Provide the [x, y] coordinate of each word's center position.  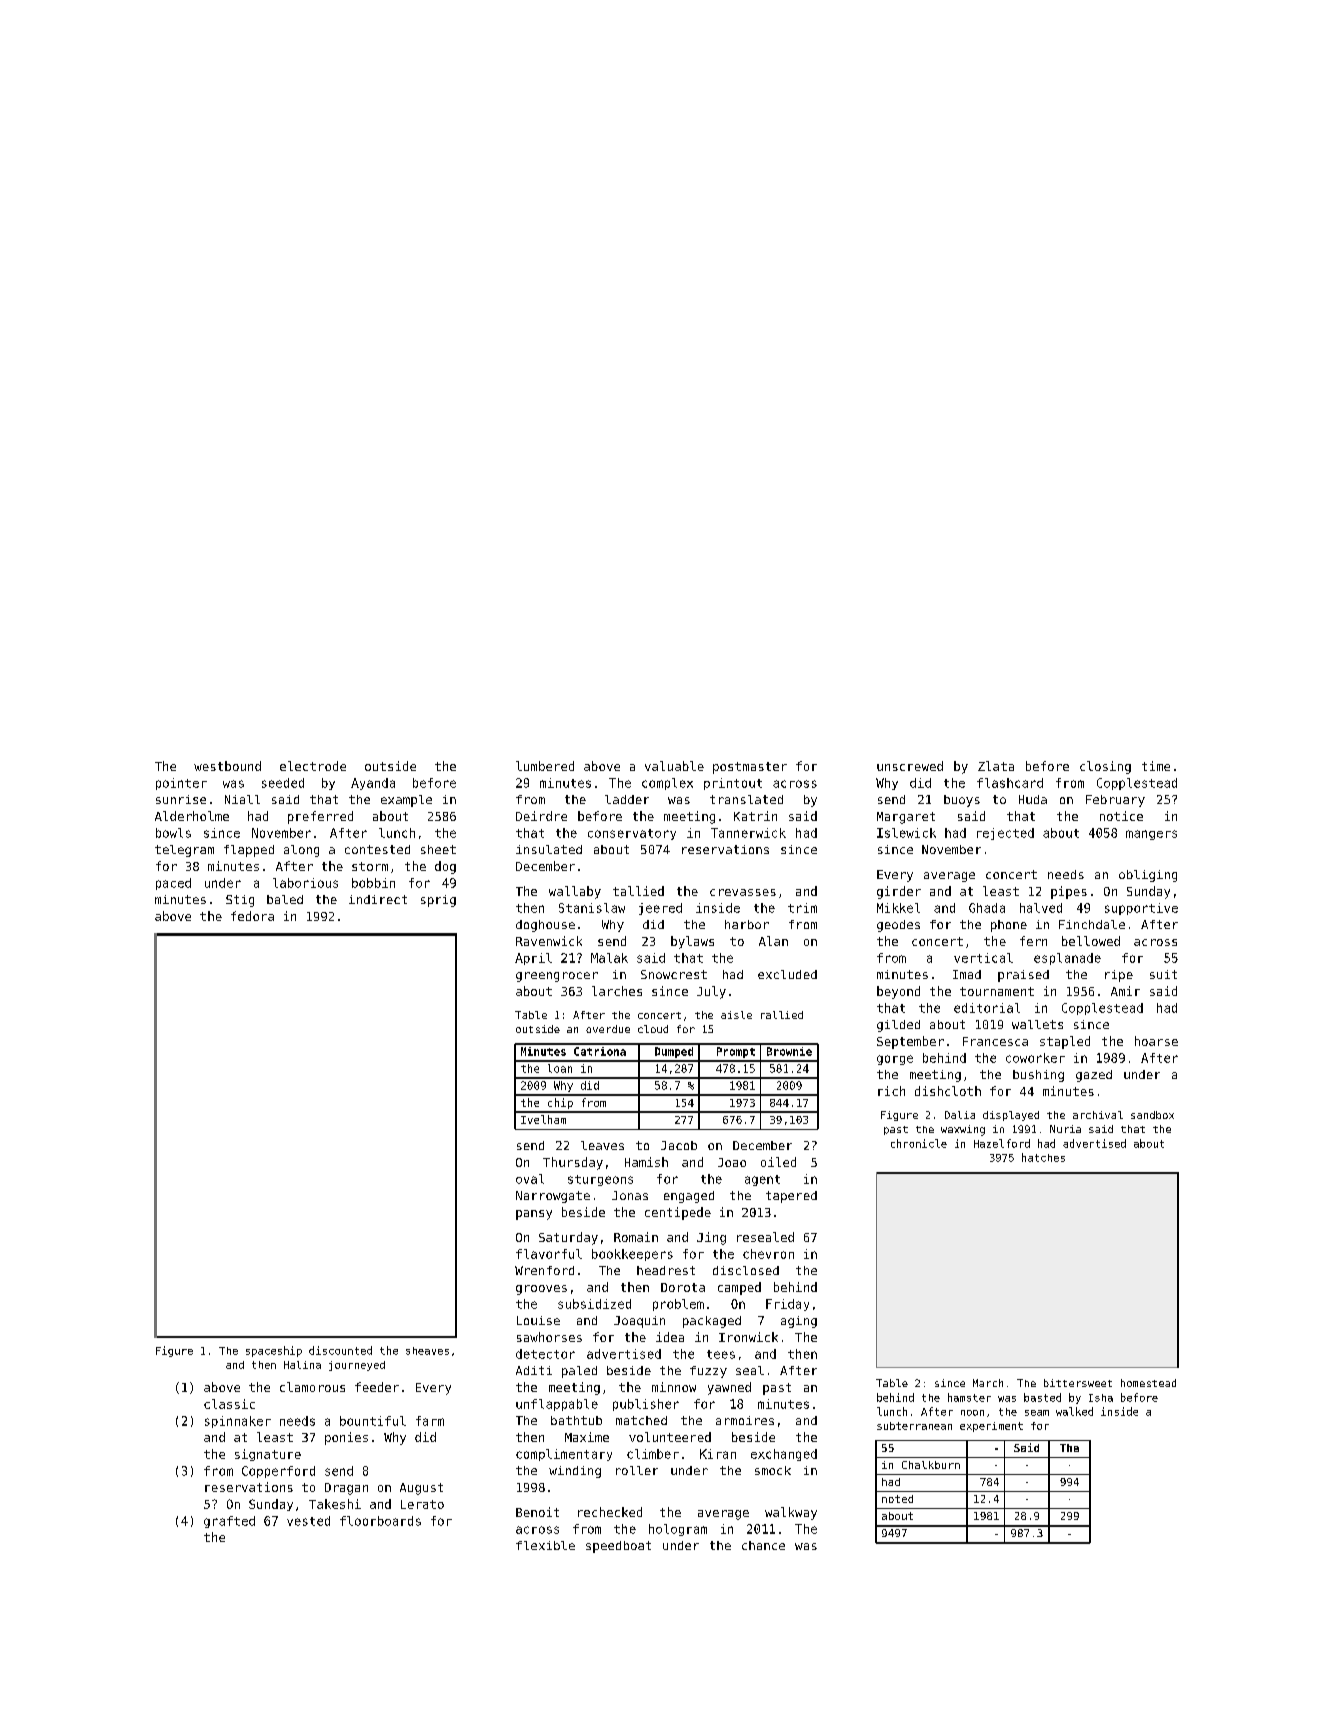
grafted [229, 1522]
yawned [729, 1388]
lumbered [545, 766]
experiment [991, 1427]
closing [1105, 767]
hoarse [1156, 1041]
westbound [227, 766]
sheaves [427, 1351]
